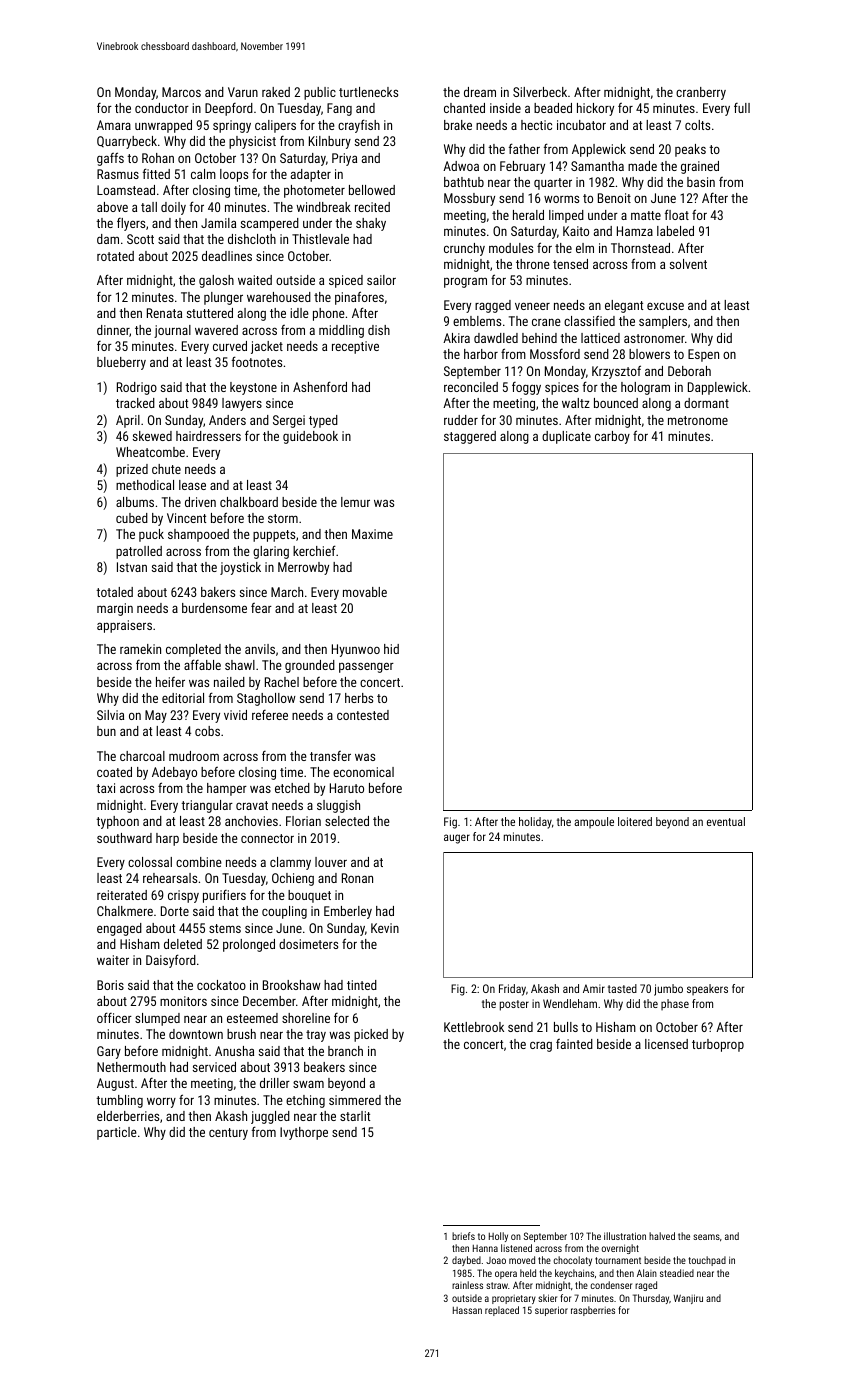 This screenshot has height=1400, width=849. Describe the element at coordinates (330, 142) in the screenshot. I see `Kilnbury` at that location.
